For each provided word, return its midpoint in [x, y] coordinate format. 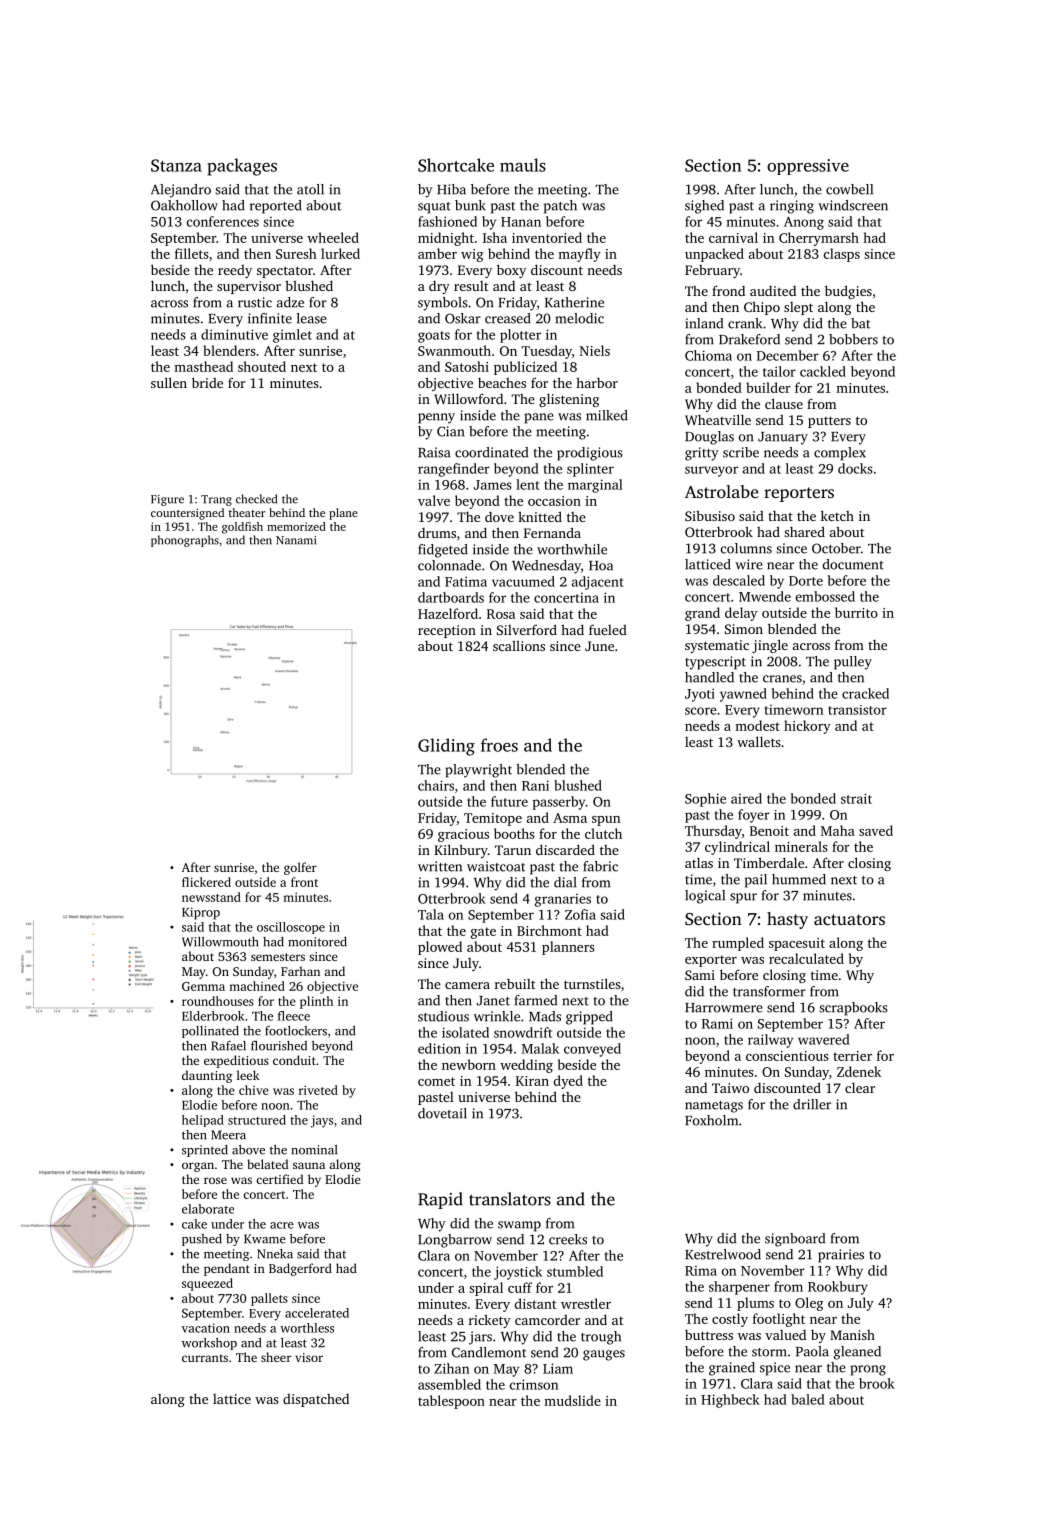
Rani [535, 785]
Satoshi [467, 366]
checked [256, 499]
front [304, 882]
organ [198, 1167]
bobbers [853, 339]
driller [812, 1104]
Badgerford [300, 1269]
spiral [486, 1289]
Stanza [176, 165]
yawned [743, 695]
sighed [704, 207]
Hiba [451, 189]
